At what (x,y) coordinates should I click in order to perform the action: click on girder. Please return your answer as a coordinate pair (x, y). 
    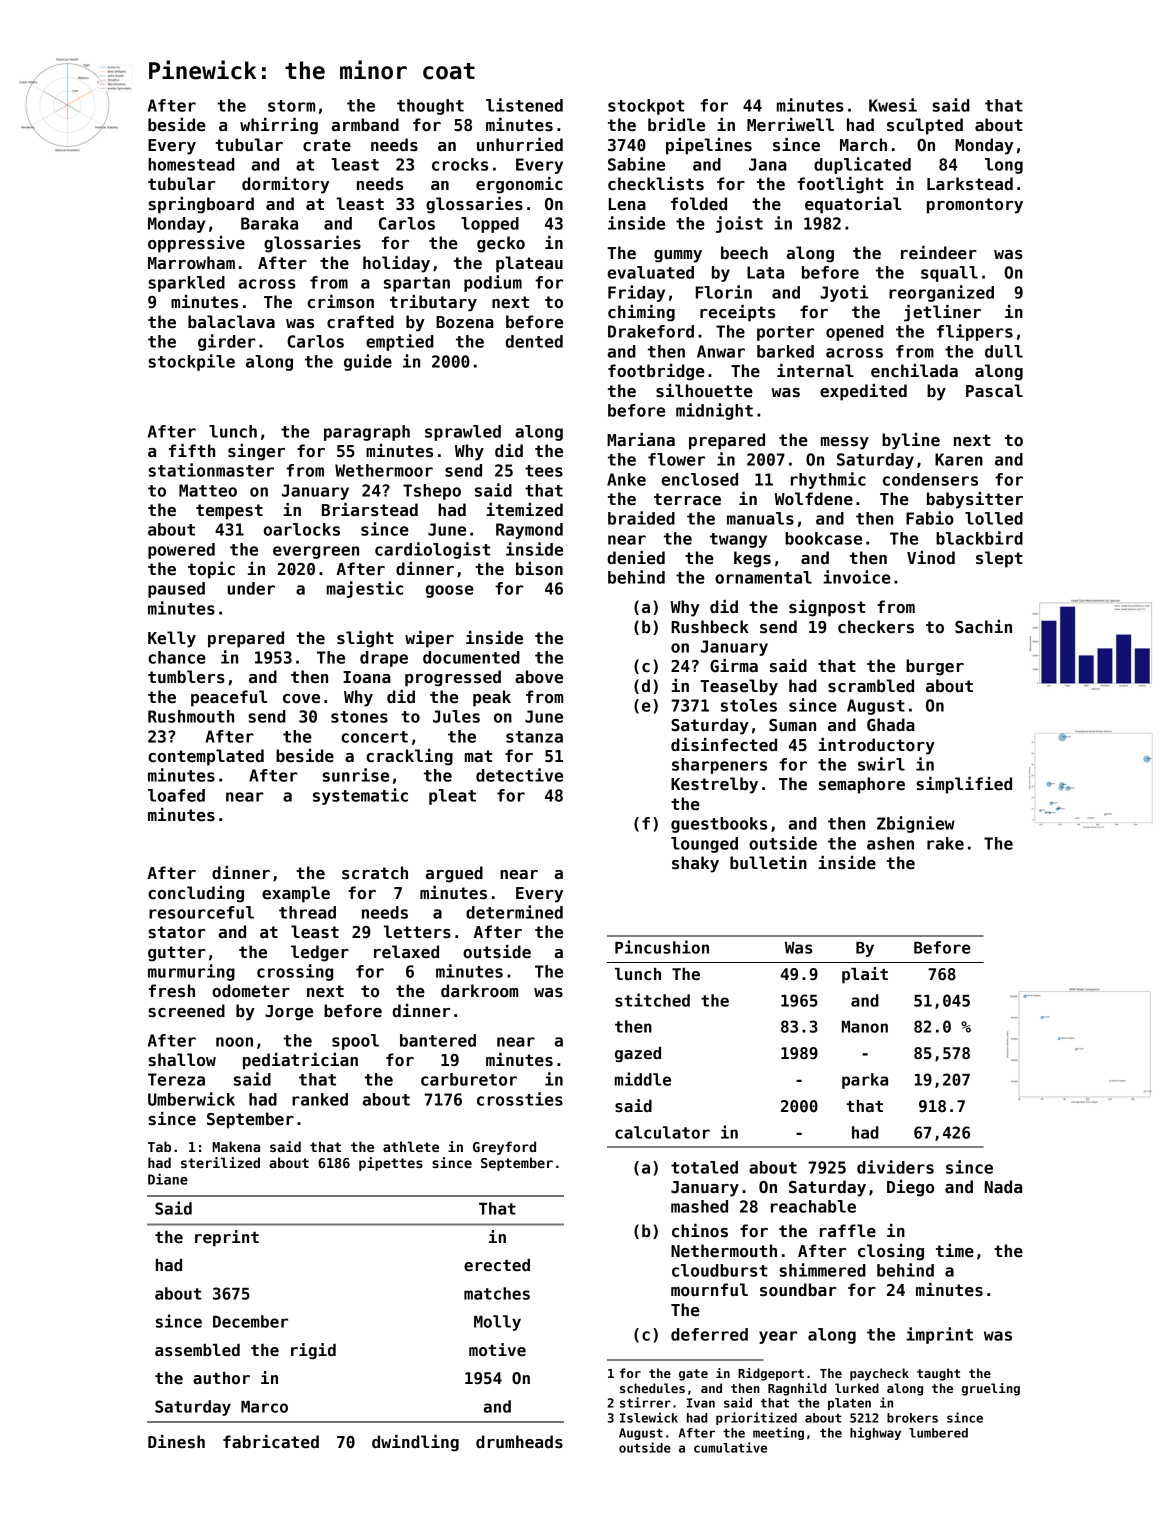
    Looking at the image, I should click on (227, 342).
